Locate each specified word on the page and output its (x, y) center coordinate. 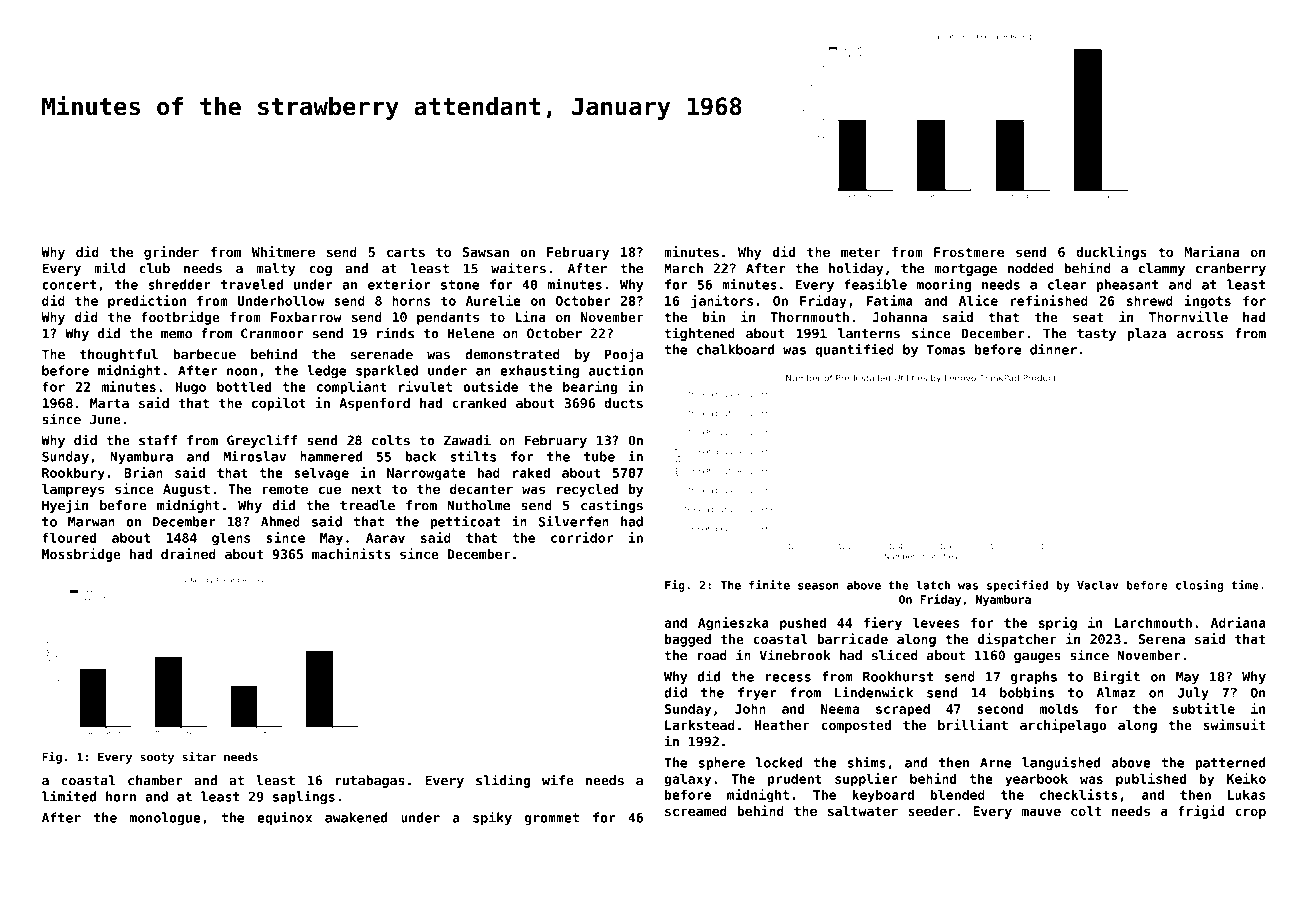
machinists (351, 553)
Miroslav (255, 456)
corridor (582, 537)
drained (188, 553)
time (1245, 585)
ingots (1208, 302)
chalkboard (735, 349)
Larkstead (700, 725)
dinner (1053, 349)
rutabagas (370, 781)
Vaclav (1098, 585)
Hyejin (65, 506)
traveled (252, 284)
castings (612, 506)
